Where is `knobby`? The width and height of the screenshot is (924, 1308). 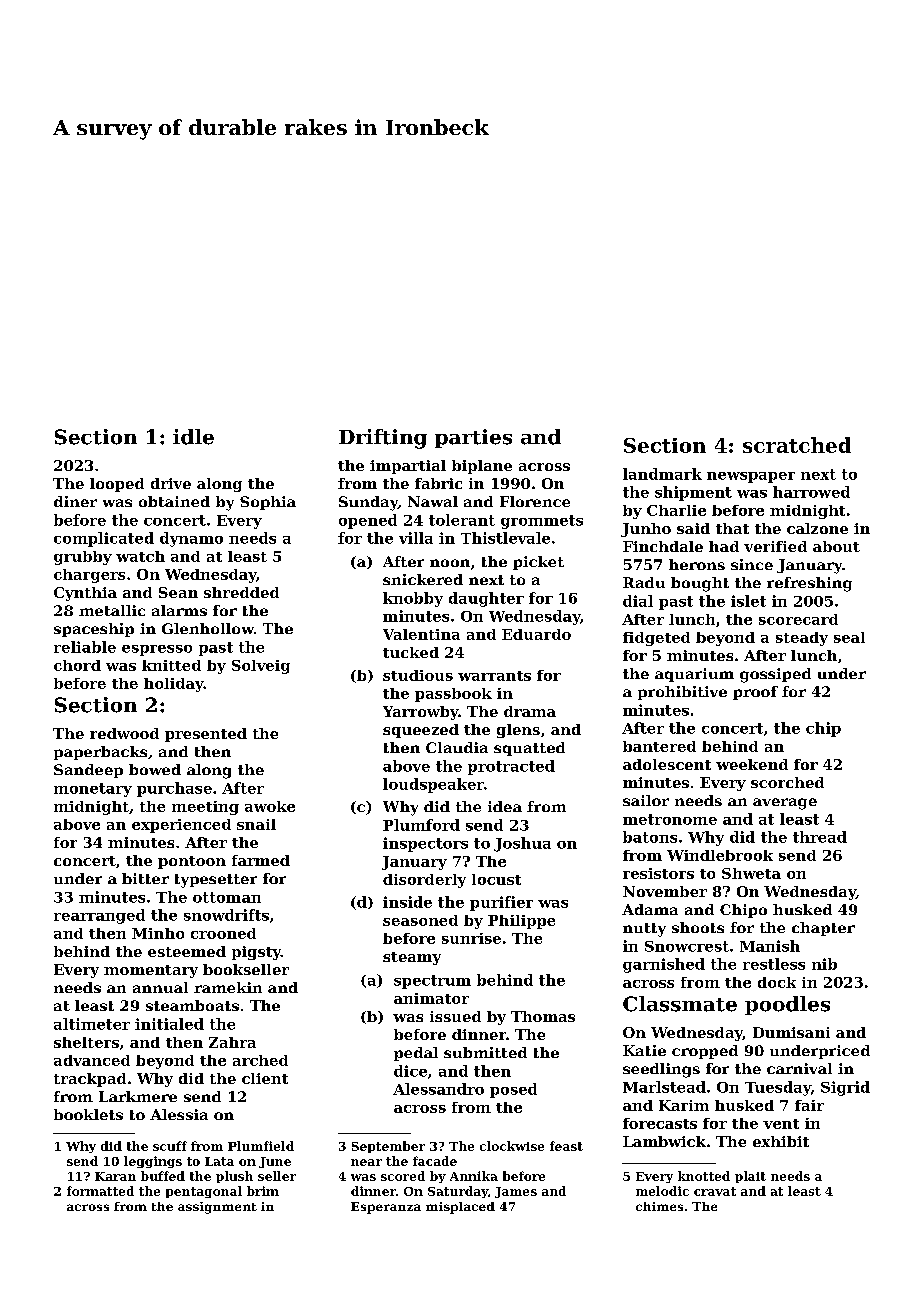
knobby is located at coordinates (413, 599).
